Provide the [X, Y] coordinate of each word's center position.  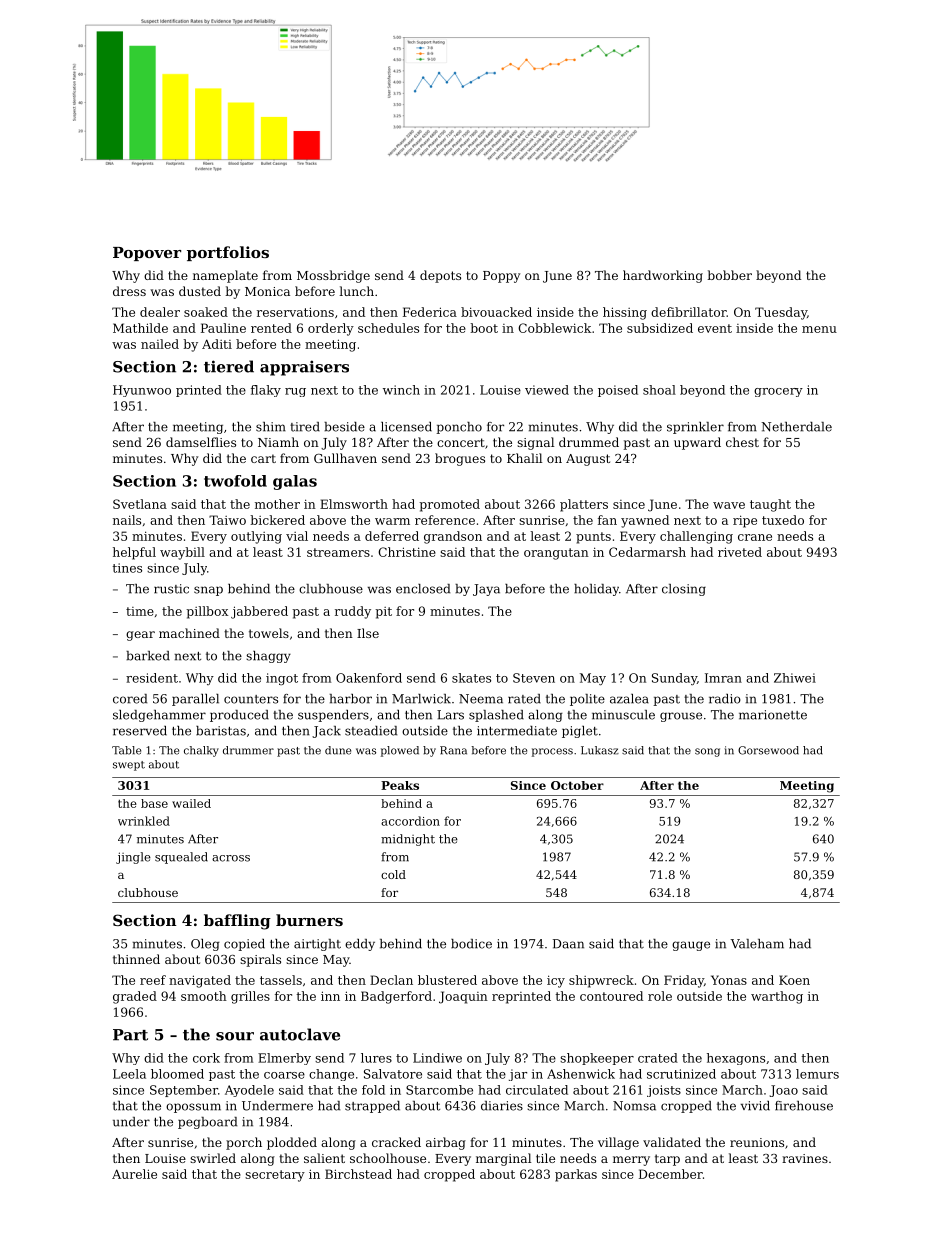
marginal [503, 1159]
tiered [229, 366]
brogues [460, 459]
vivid [755, 1106]
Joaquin [463, 997]
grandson [453, 537]
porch [244, 1143]
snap [208, 591]
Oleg [205, 945]
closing [684, 590]
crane [755, 537]
